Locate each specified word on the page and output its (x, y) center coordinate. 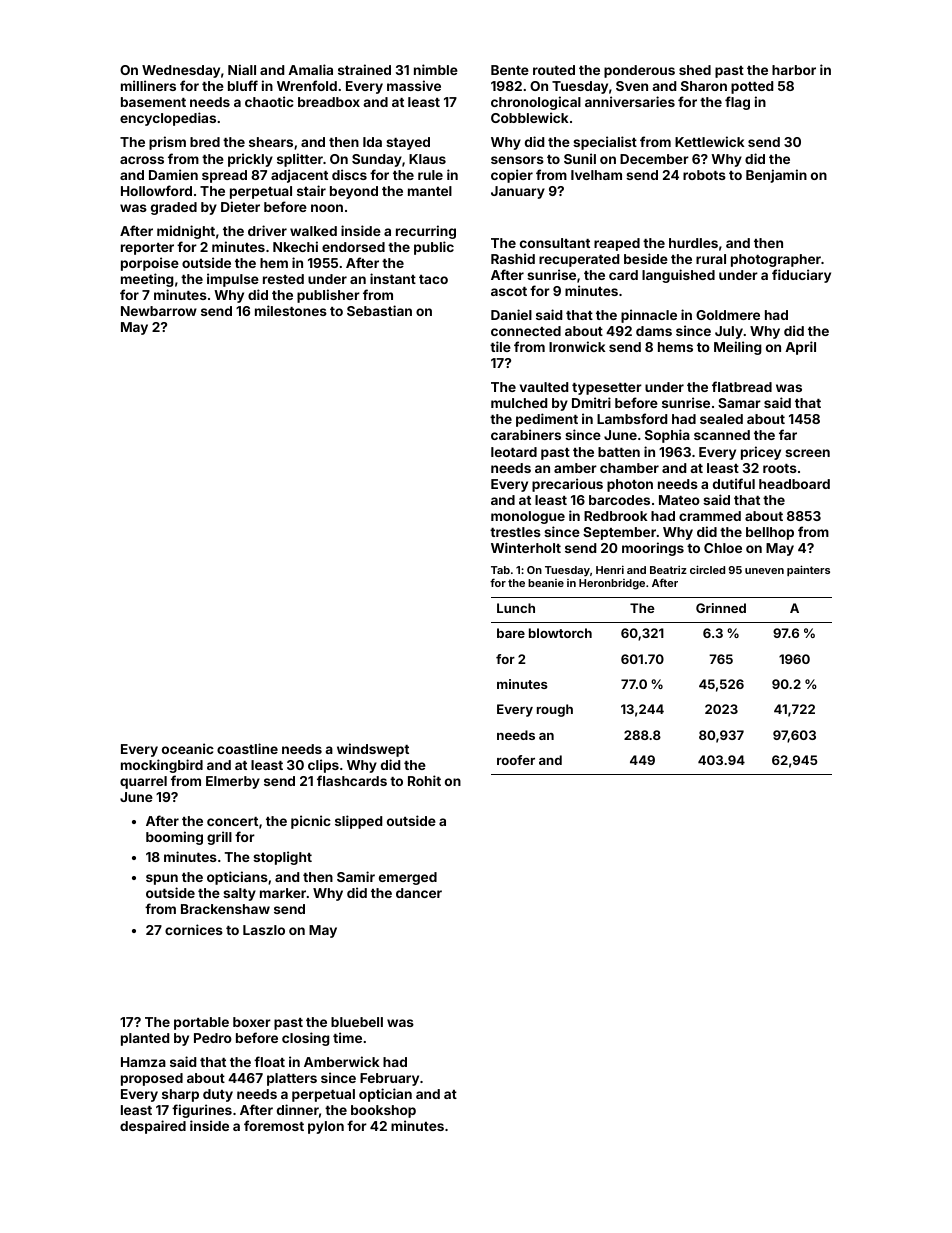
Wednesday (181, 71)
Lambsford (632, 418)
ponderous (639, 71)
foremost (274, 1125)
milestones (291, 310)
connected (526, 331)
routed (554, 70)
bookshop (383, 1111)
